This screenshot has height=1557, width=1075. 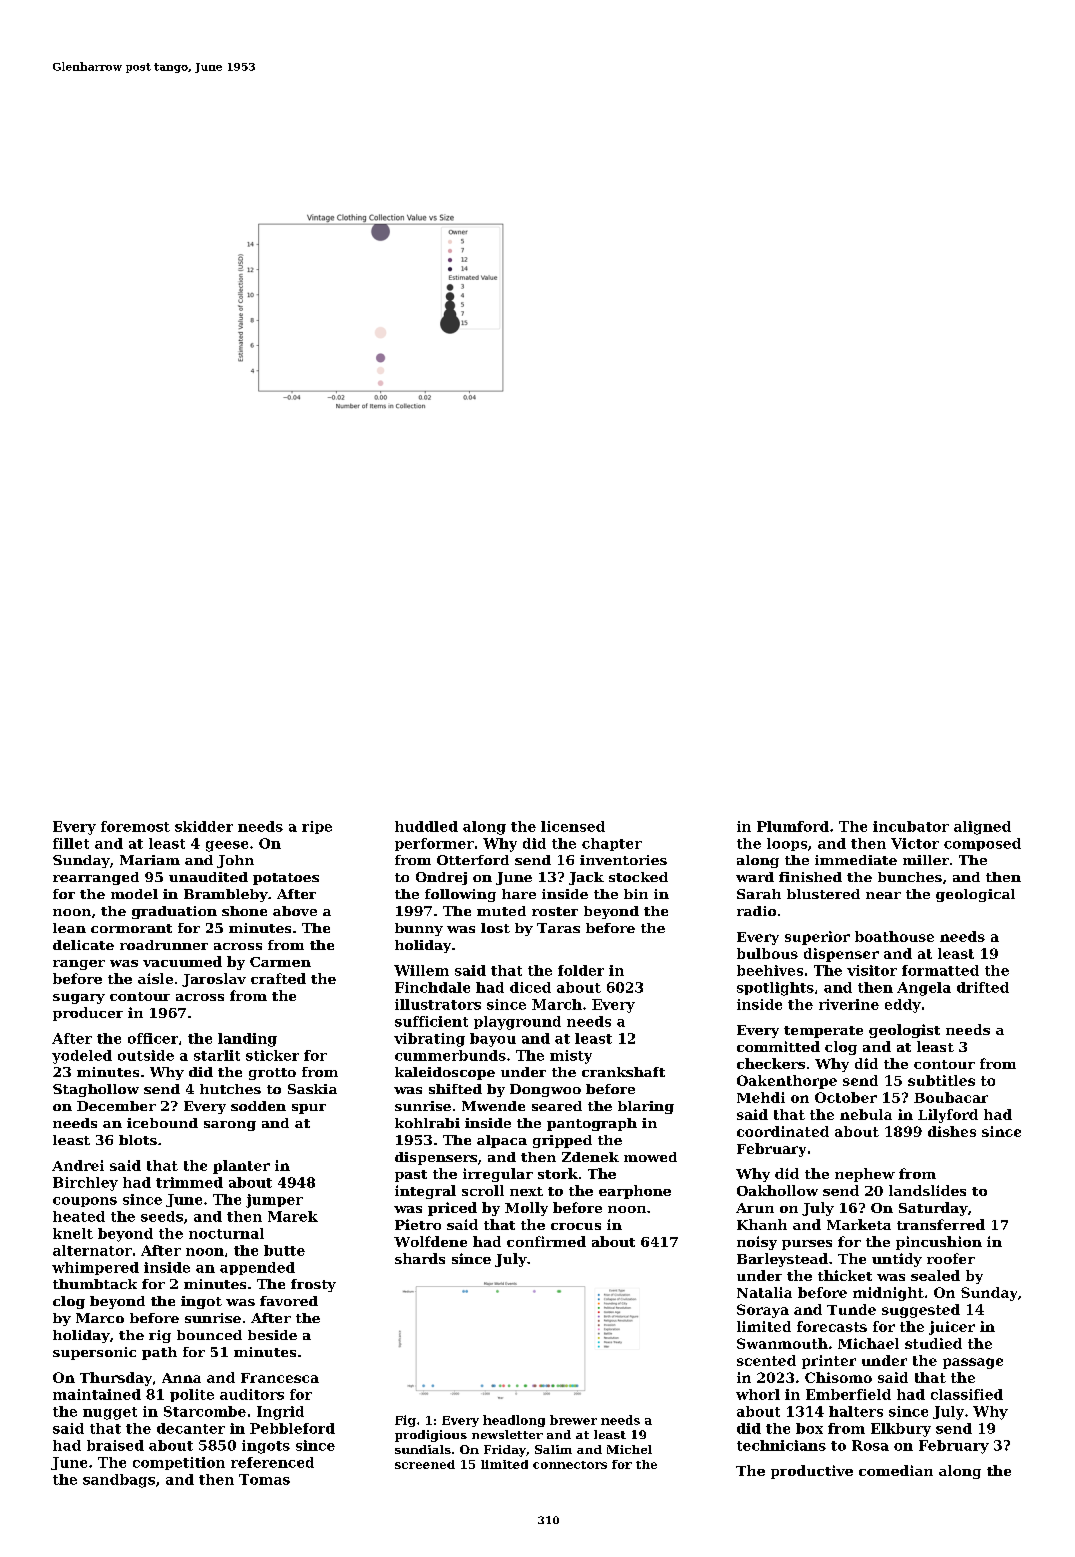 What do you see at coordinates (274, 1201) in the screenshot?
I see `jumper` at bounding box center [274, 1201].
